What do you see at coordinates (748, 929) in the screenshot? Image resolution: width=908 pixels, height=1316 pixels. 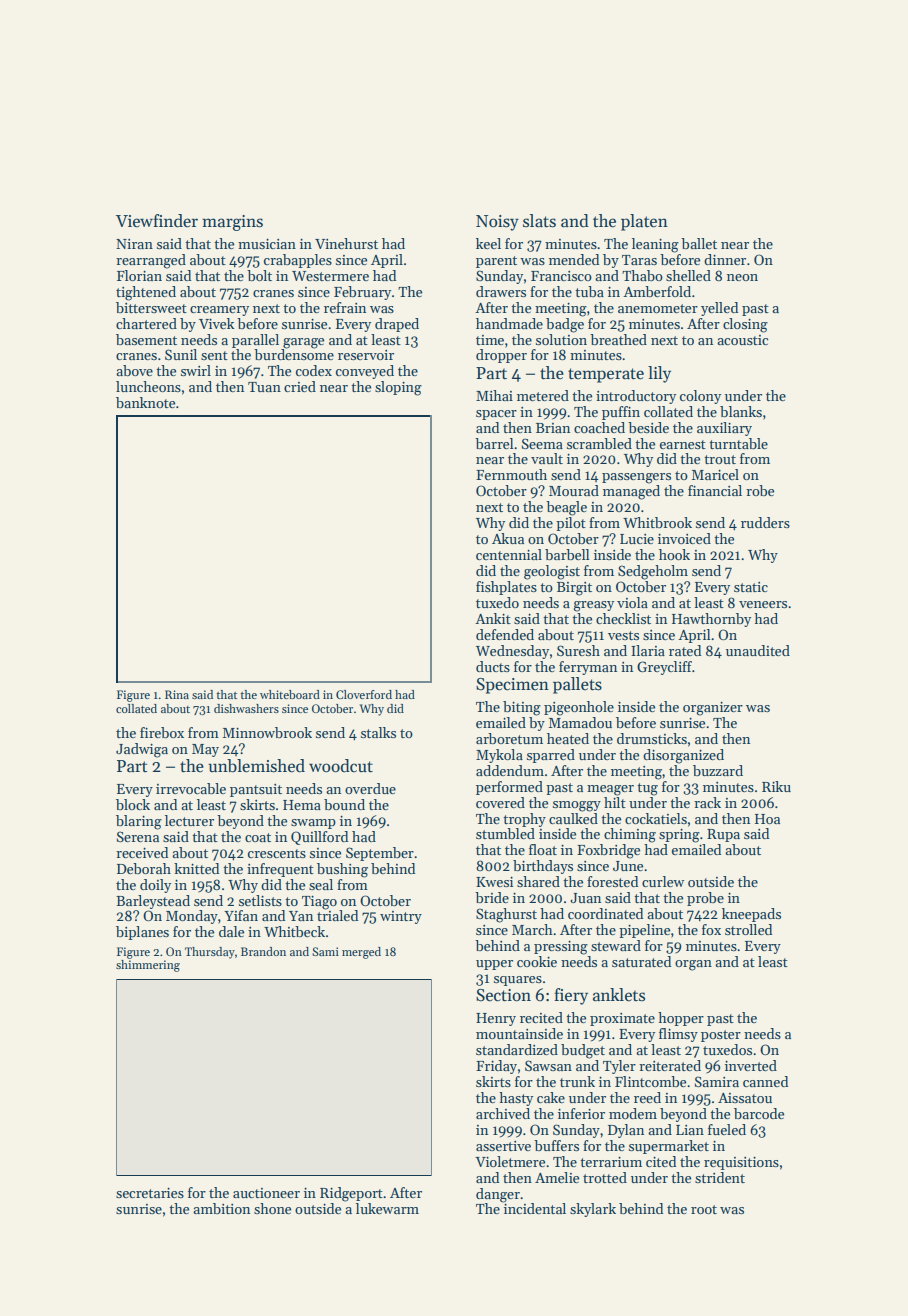 I see `strolled` at bounding box center [748, 929].
